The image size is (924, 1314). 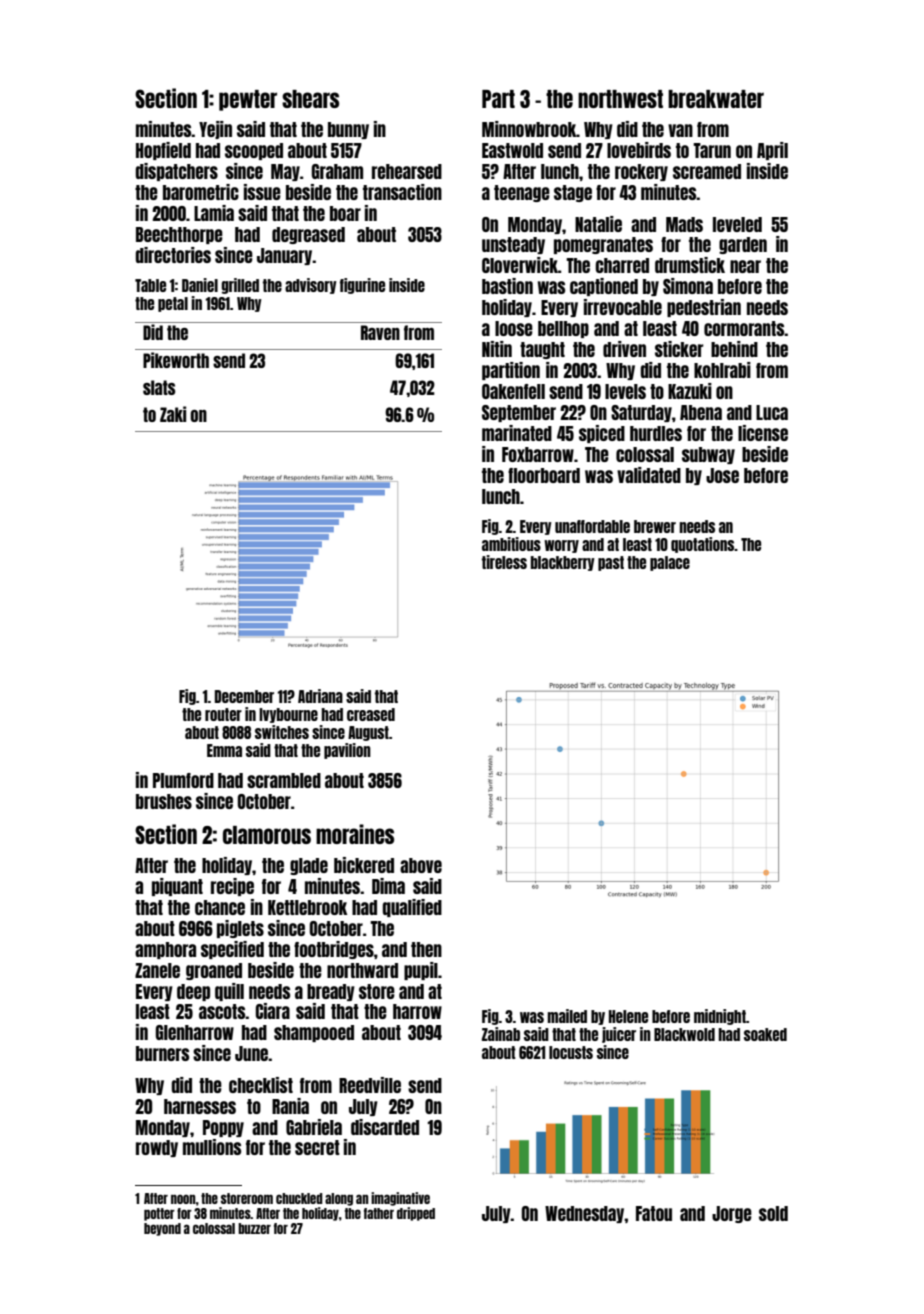 What do you see at coordinates (307, 907) in the document?
I see `Kettlebrook` at bounding box center [307, 907].
